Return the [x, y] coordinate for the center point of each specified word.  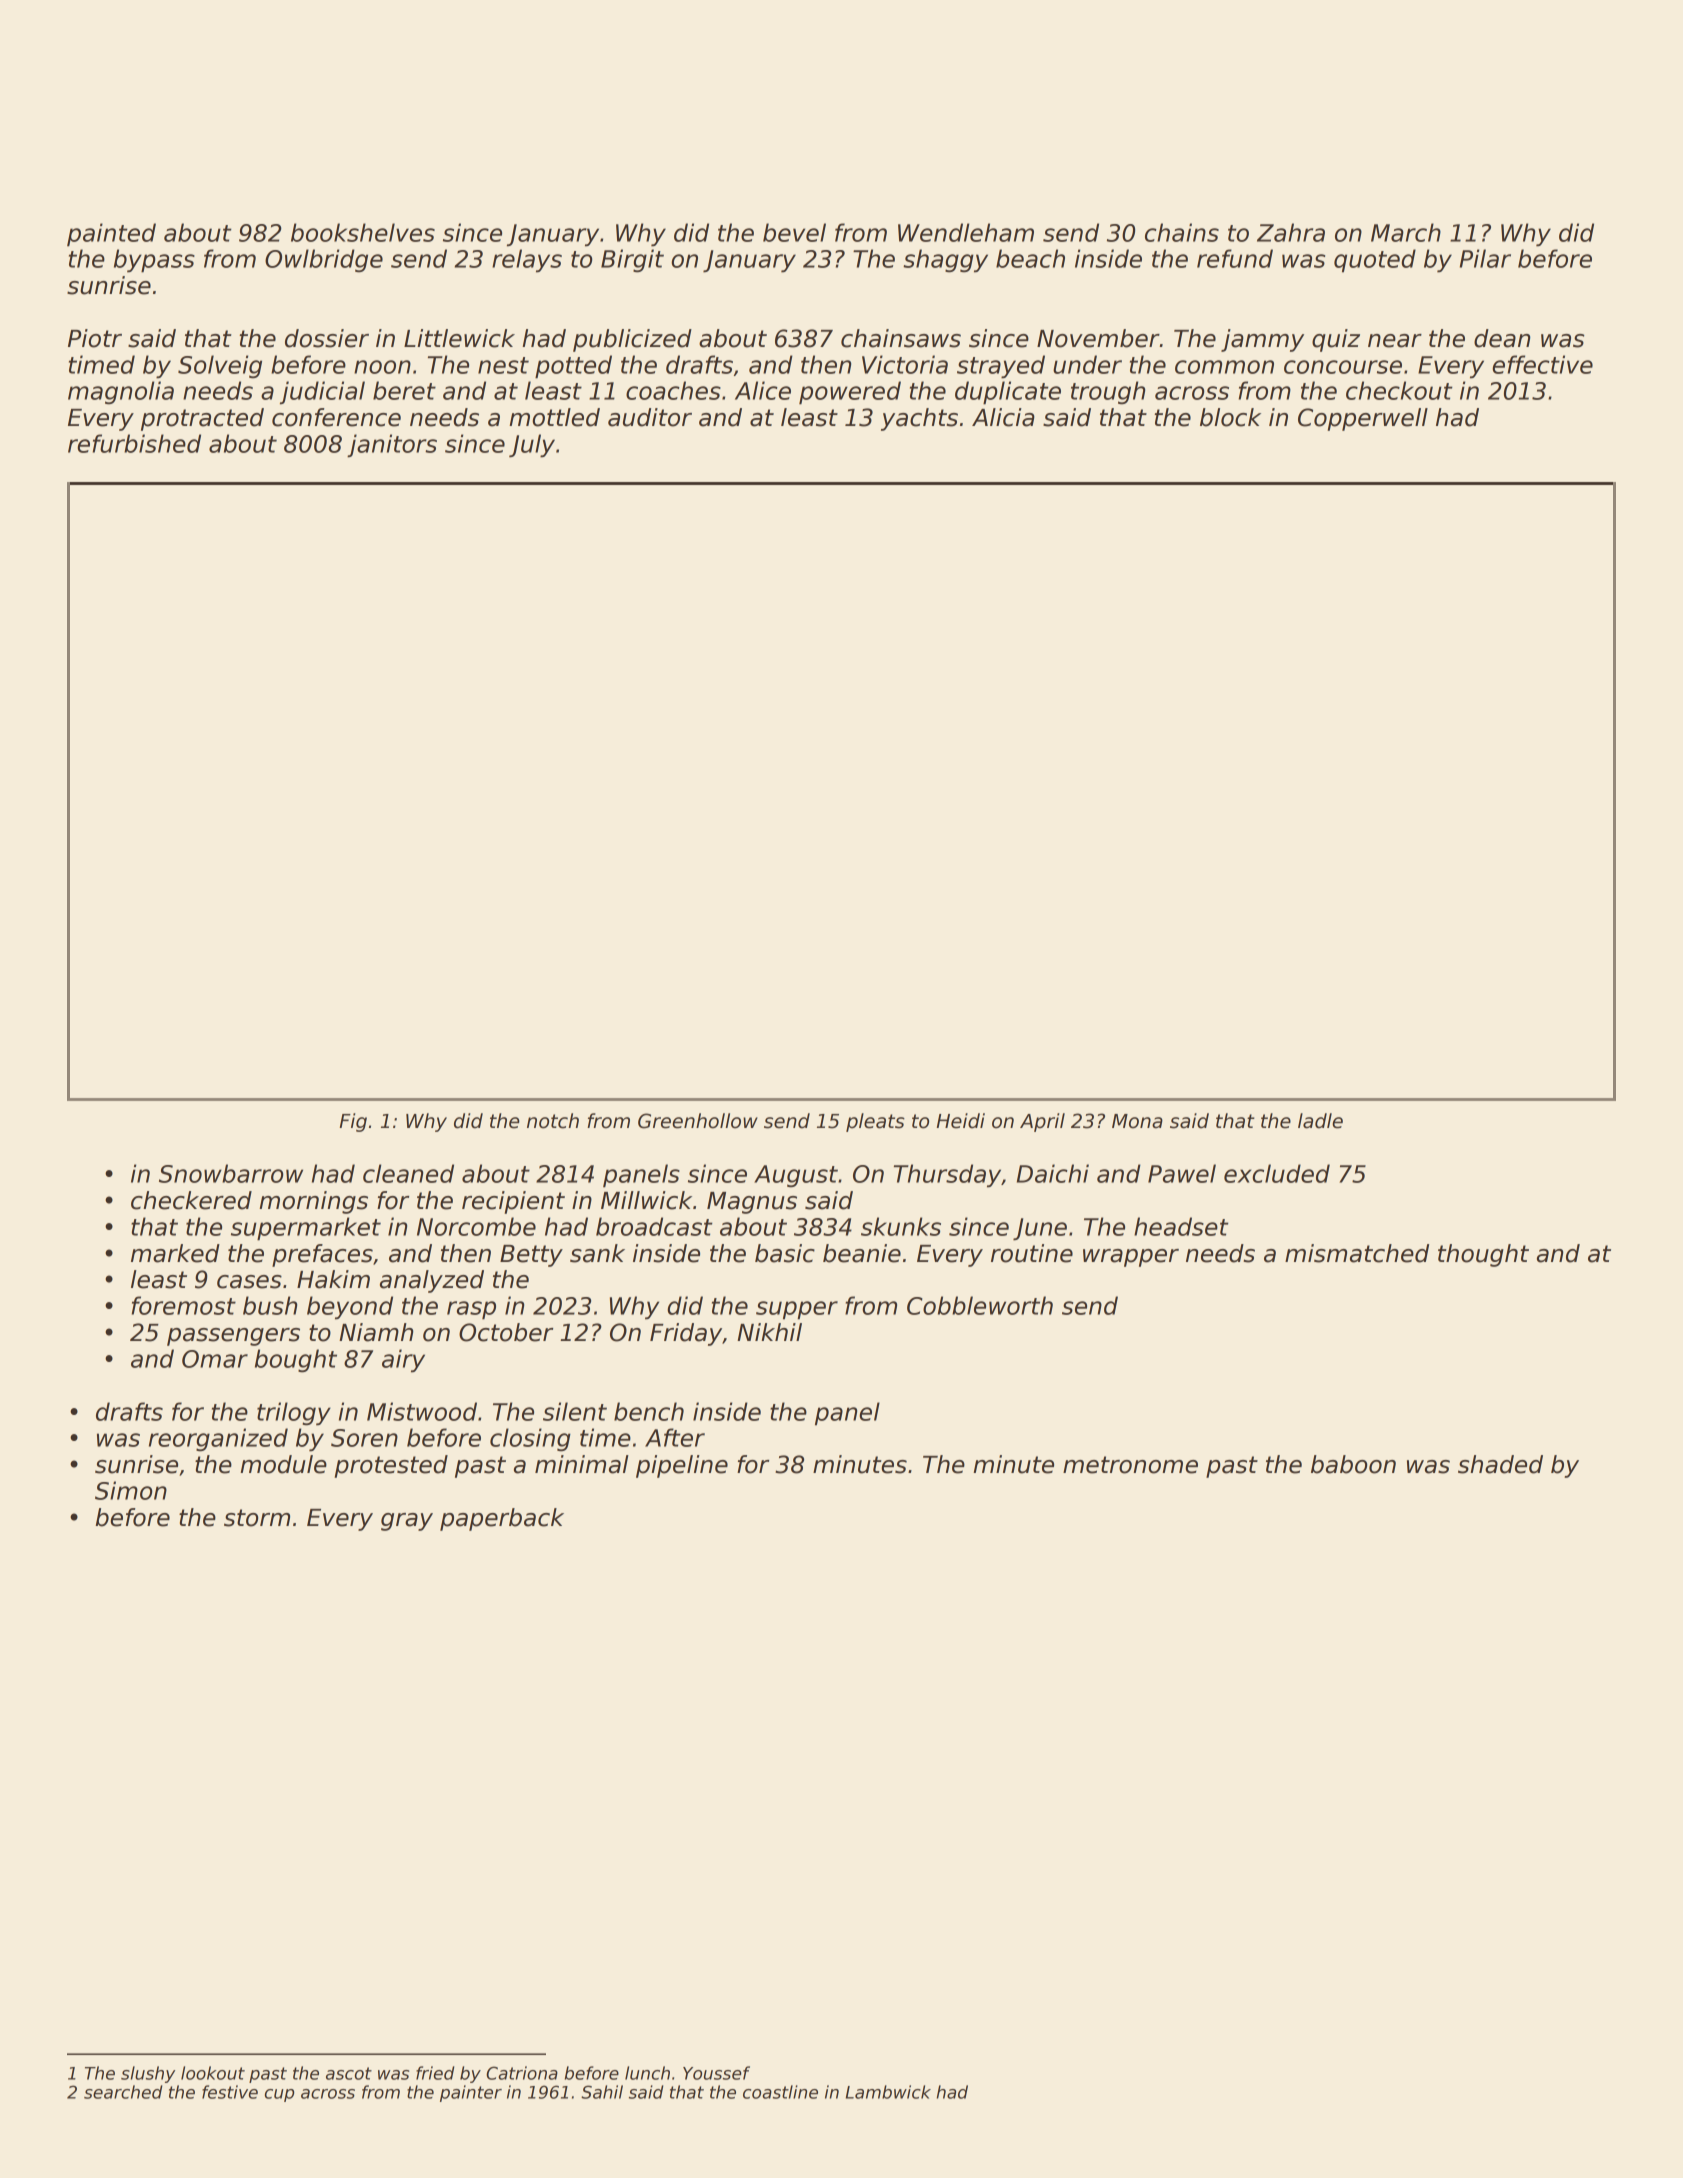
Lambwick [888, 2092]
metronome [1130, 1465]
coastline [780, 2092]
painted [111, 235]
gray [407, 1522]
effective [1542, 364]
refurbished [134, 443]
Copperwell [1363, 419]
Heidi [961, 1121]
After [675, 1437]
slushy [148, 2074]
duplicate [1008, 393]
